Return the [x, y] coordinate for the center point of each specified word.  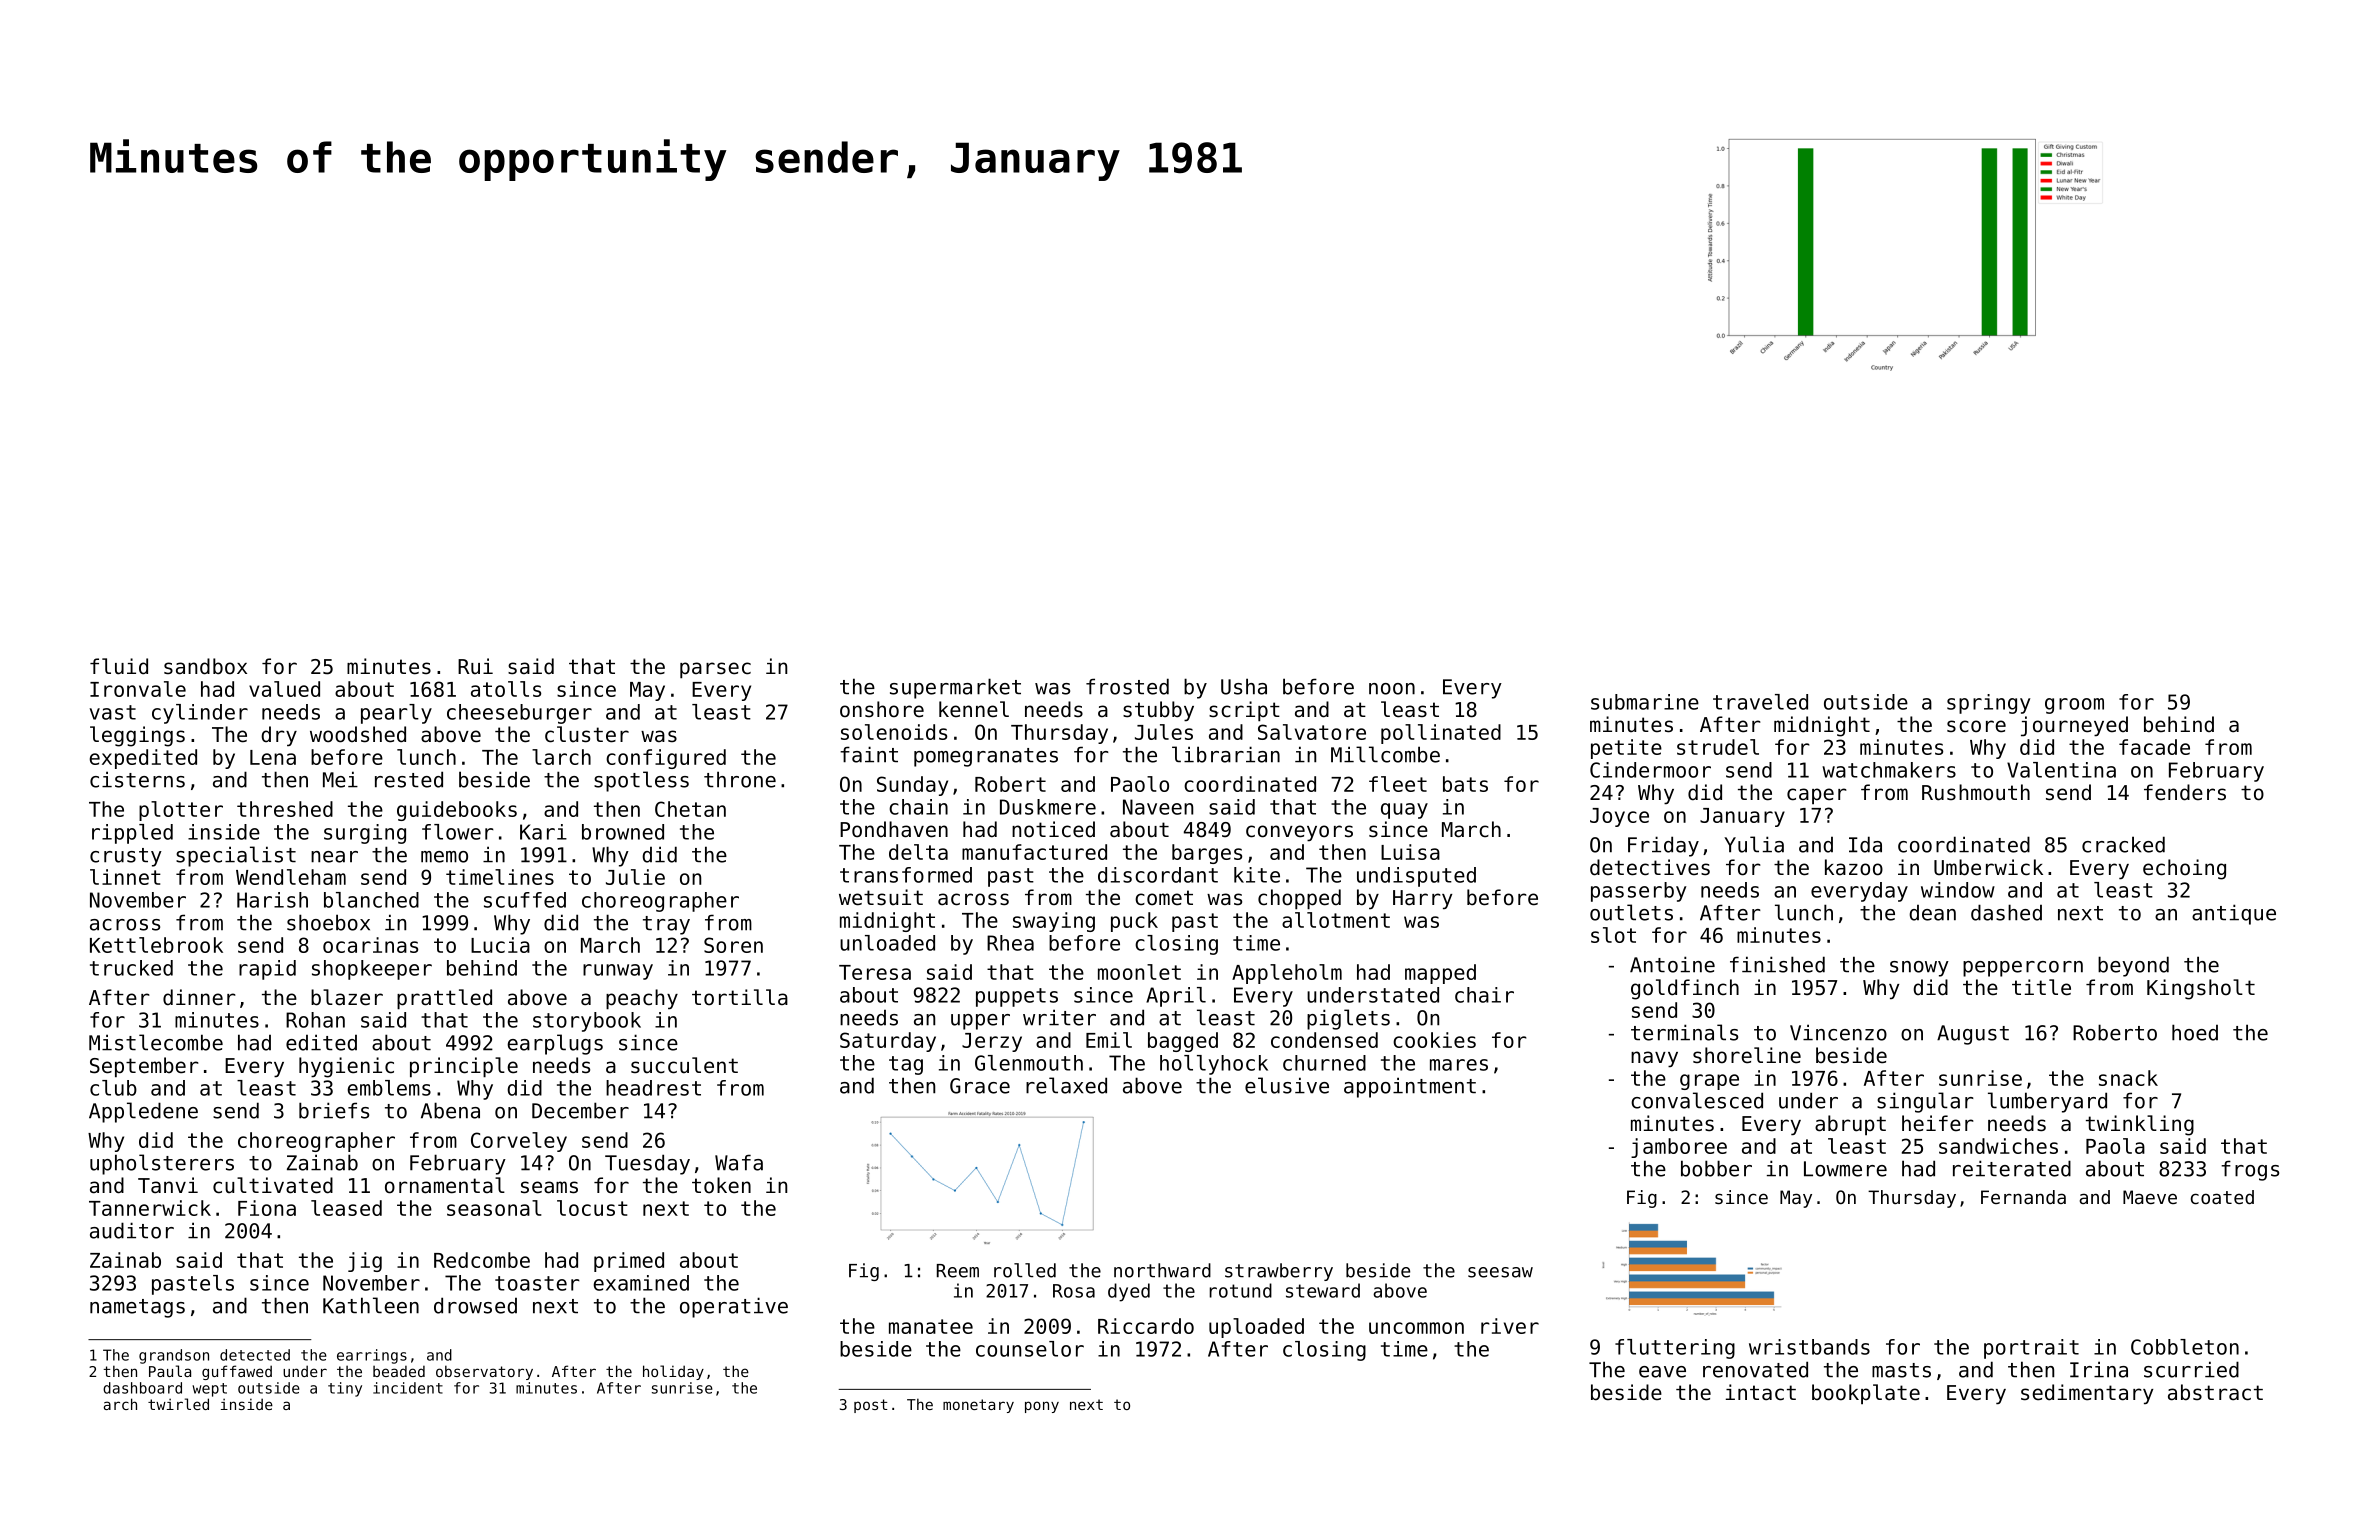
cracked [2123, 844]
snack [2128, 1078]
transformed [906, 875]
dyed [1129, 1292]
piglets [1348, 1019]
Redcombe [482, 1260]
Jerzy [992, 1042]
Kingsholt [2201, 989]
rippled [132, 834]
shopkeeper [372, 970]
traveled [1760, 702]
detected [255, 1355]
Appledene [143, 1112]
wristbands [1809, 1347]
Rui [475, 666]
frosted [1127, 686]
